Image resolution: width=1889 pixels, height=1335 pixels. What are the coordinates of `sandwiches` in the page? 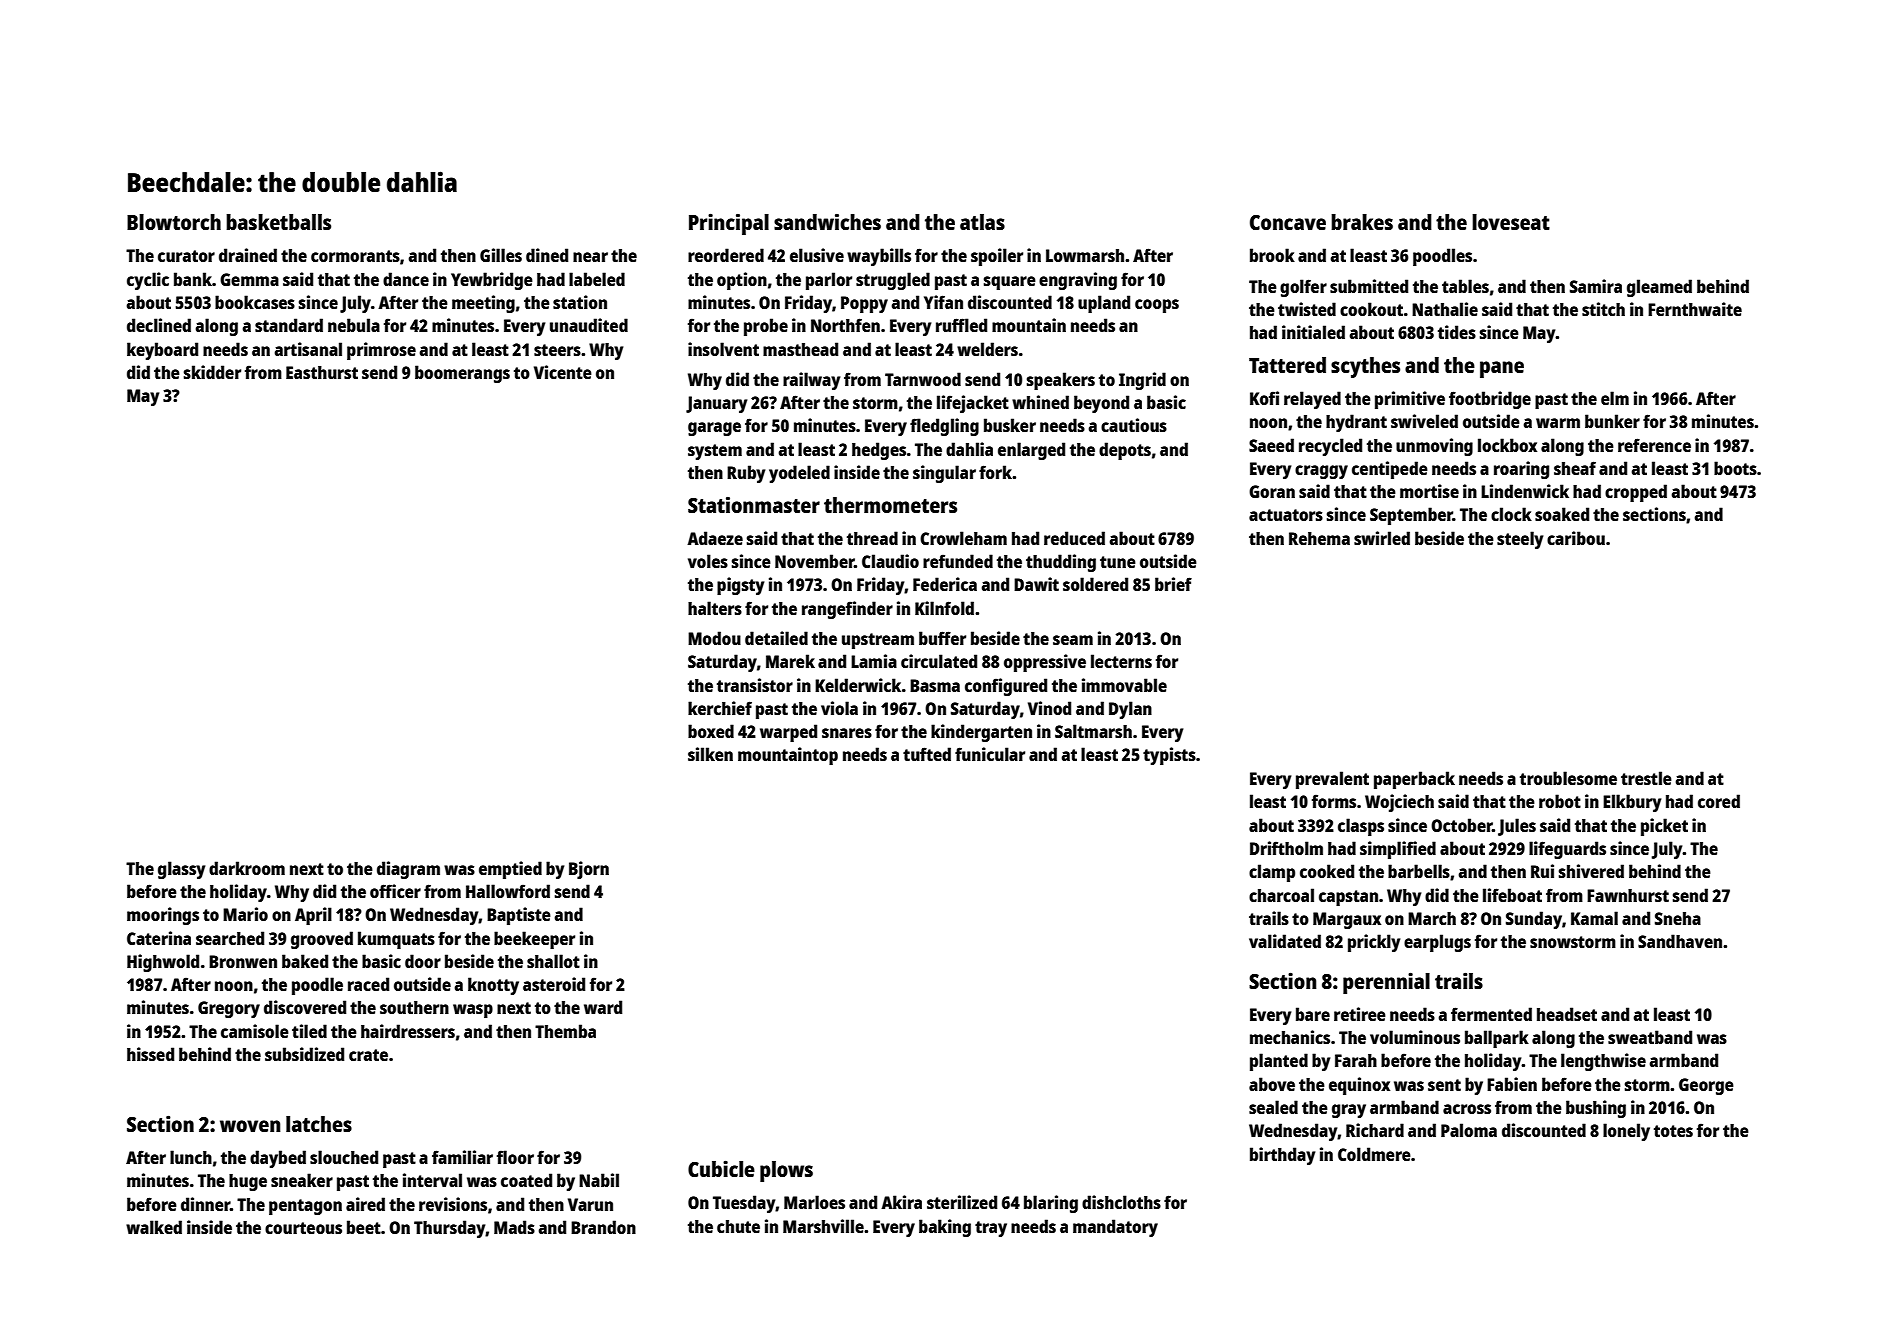 It's located at (827, 221).
